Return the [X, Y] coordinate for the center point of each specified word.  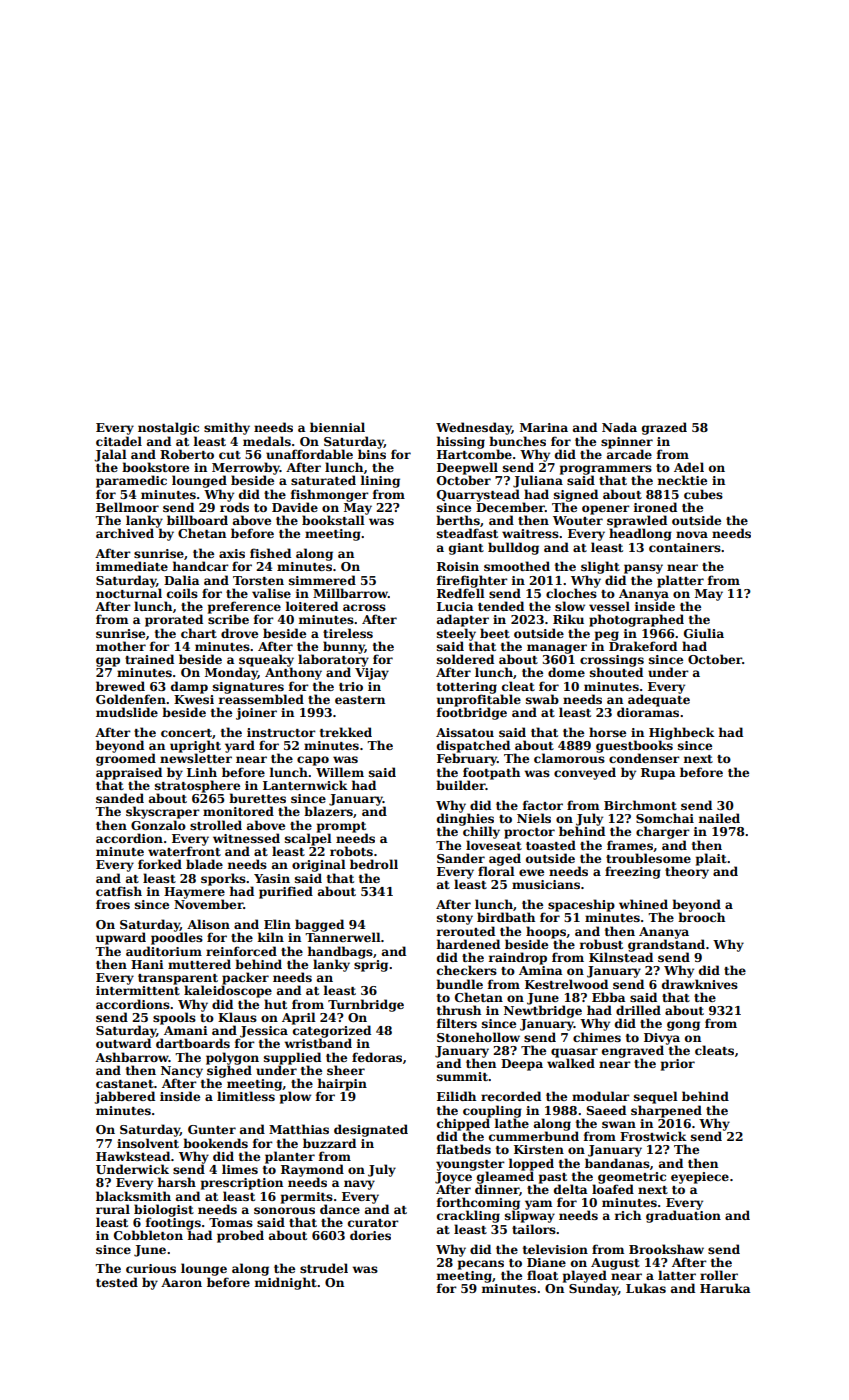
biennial [337, 427]
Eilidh [456, 1096]
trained [149, 659]
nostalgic [168, 428]
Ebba [609, 997]
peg [607, 636]
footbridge [472, 713]
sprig [371, 966]
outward [123, 1043]
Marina [544, 427]
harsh [177, 1182]
